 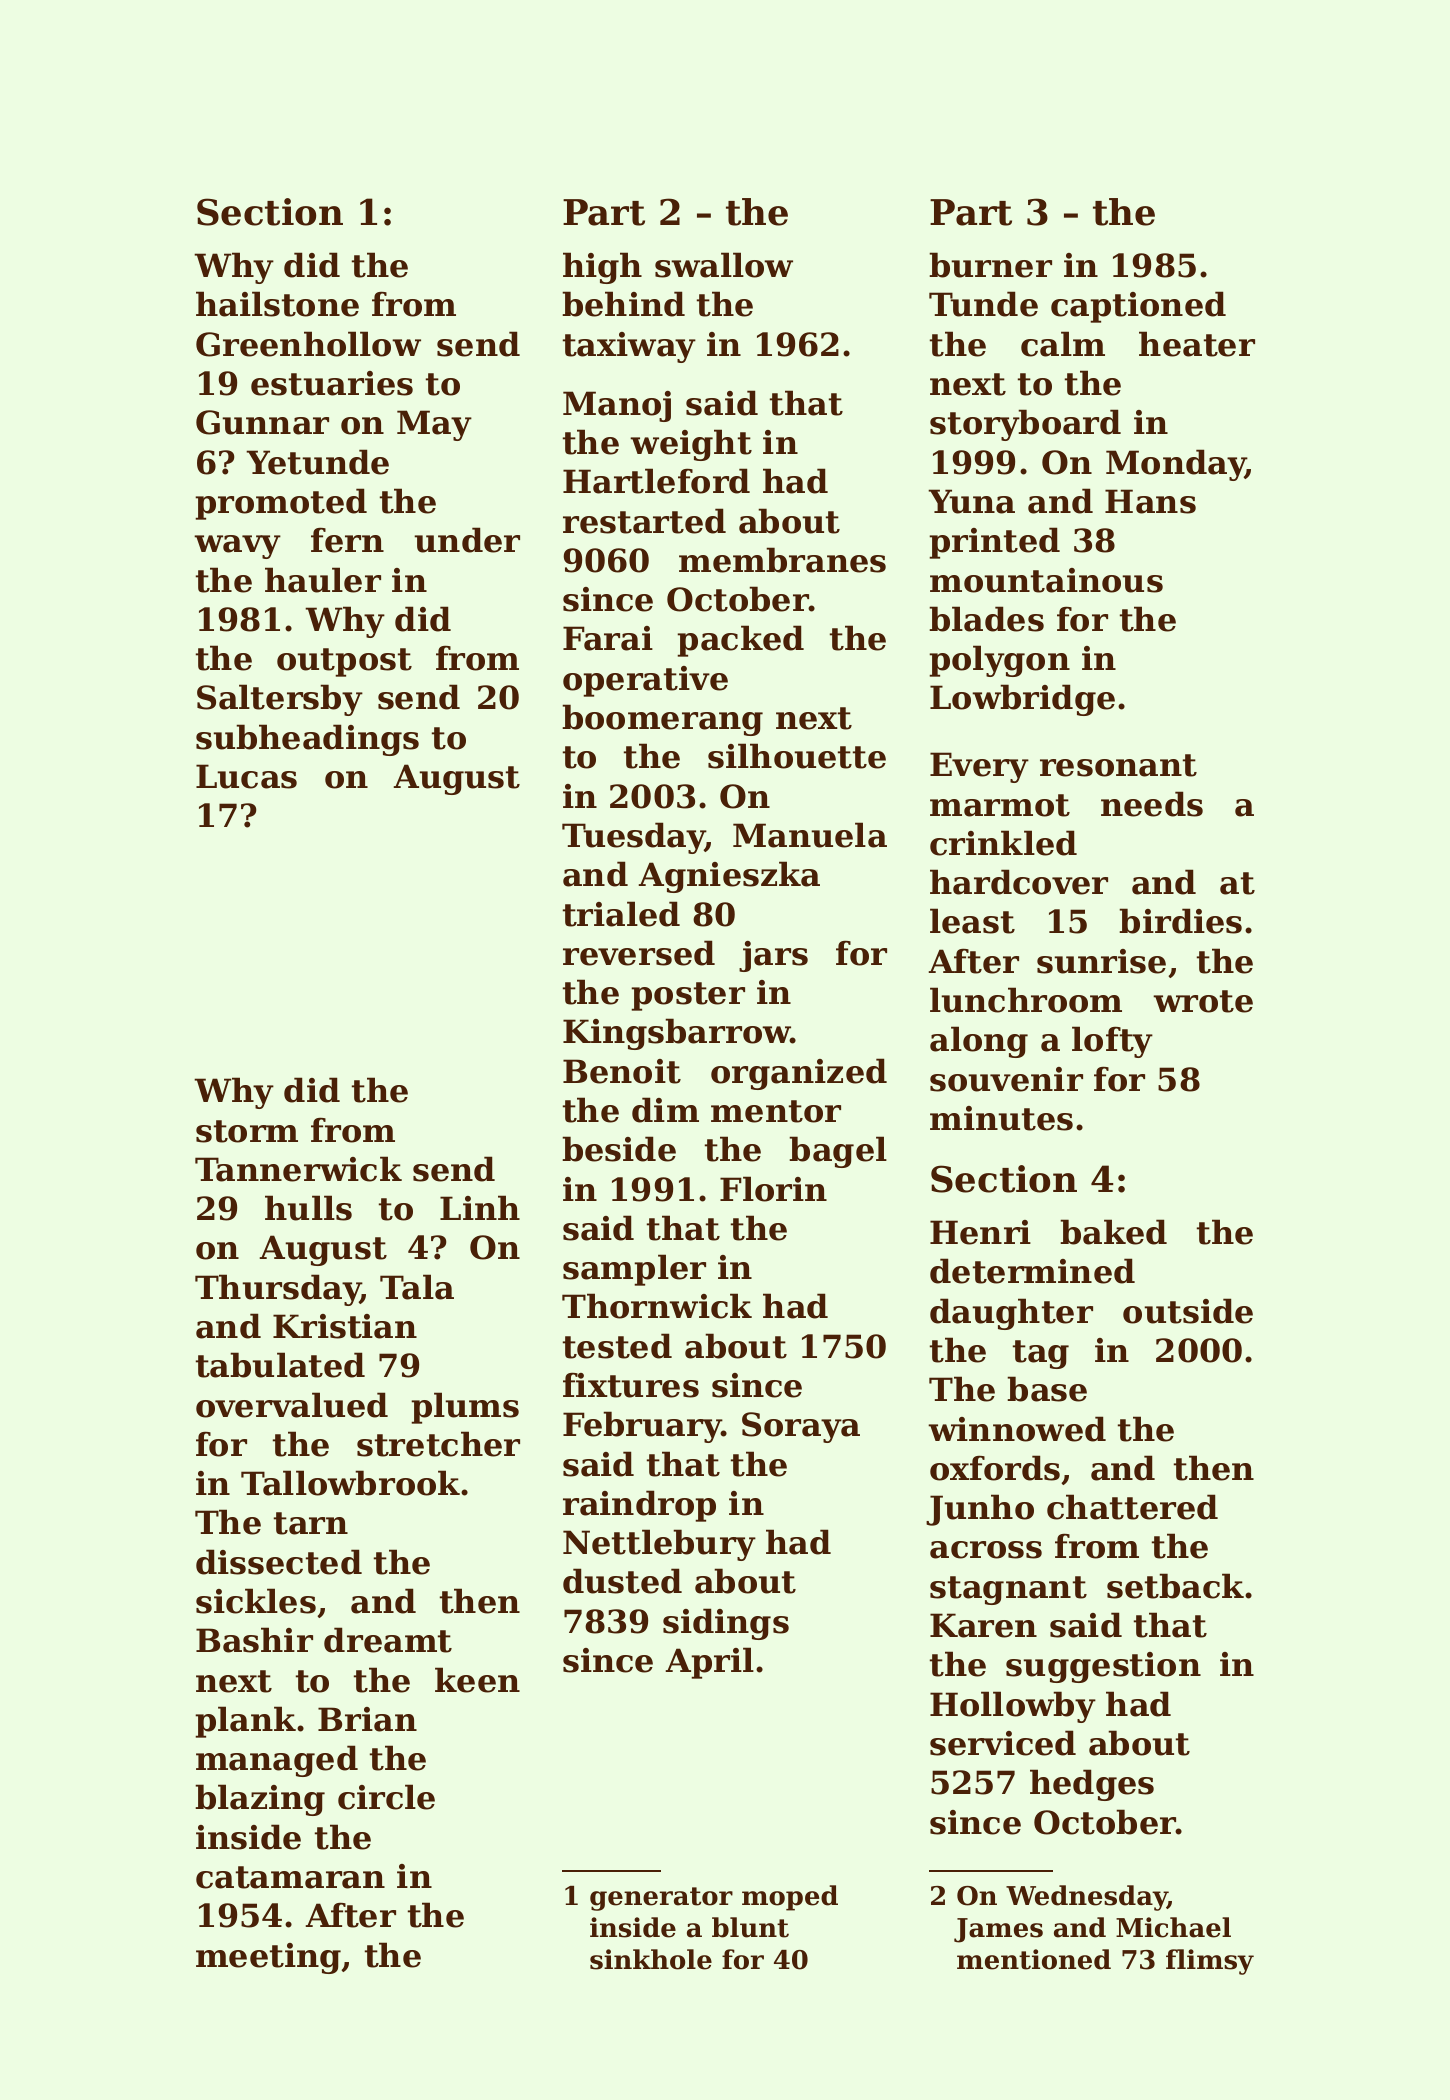 What do you see at coordinates (256, 1601) in the screenshot?
I see `sickles` at bounding box center [256, 1601].
